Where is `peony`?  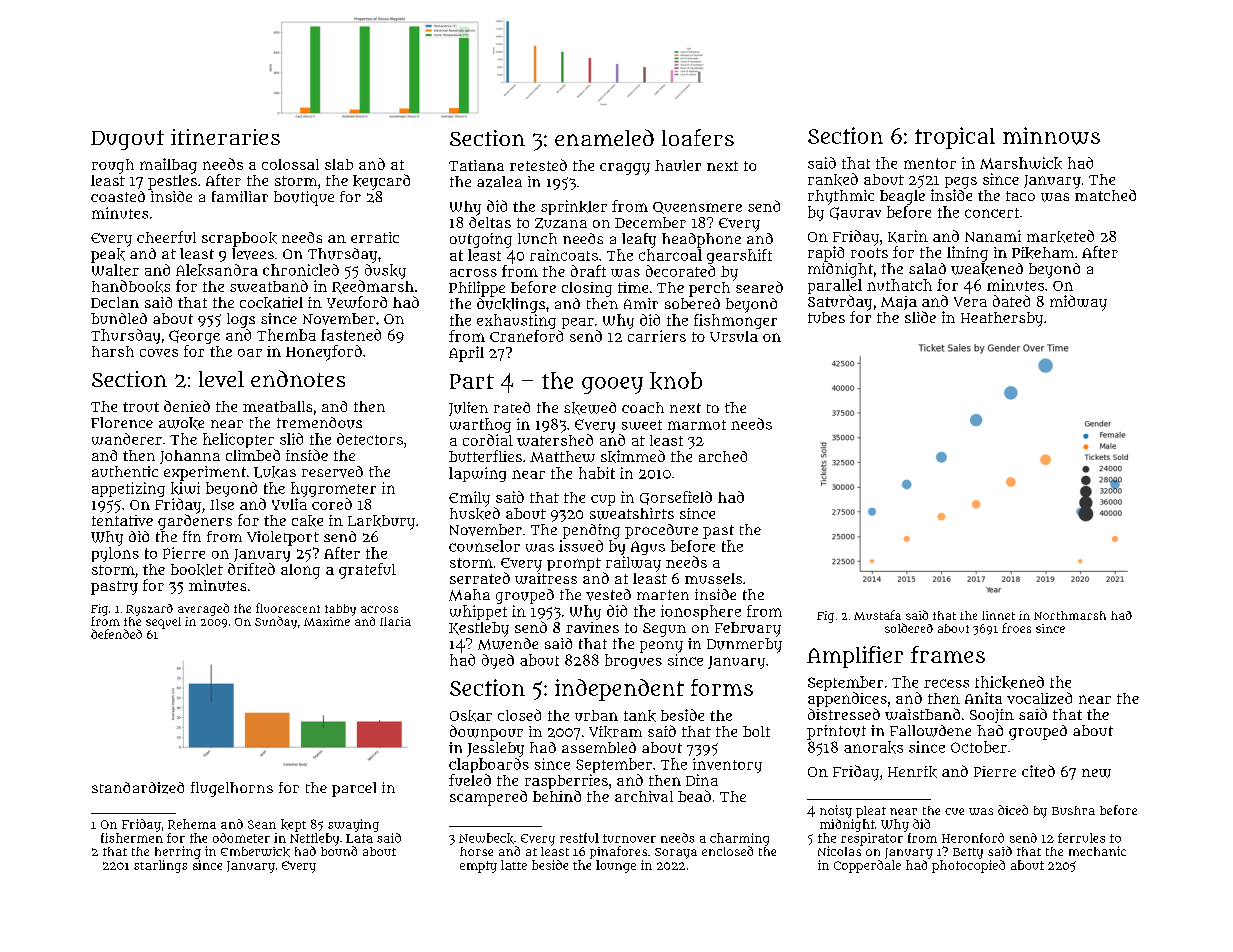 peony is located at coordinates (661, 647).
